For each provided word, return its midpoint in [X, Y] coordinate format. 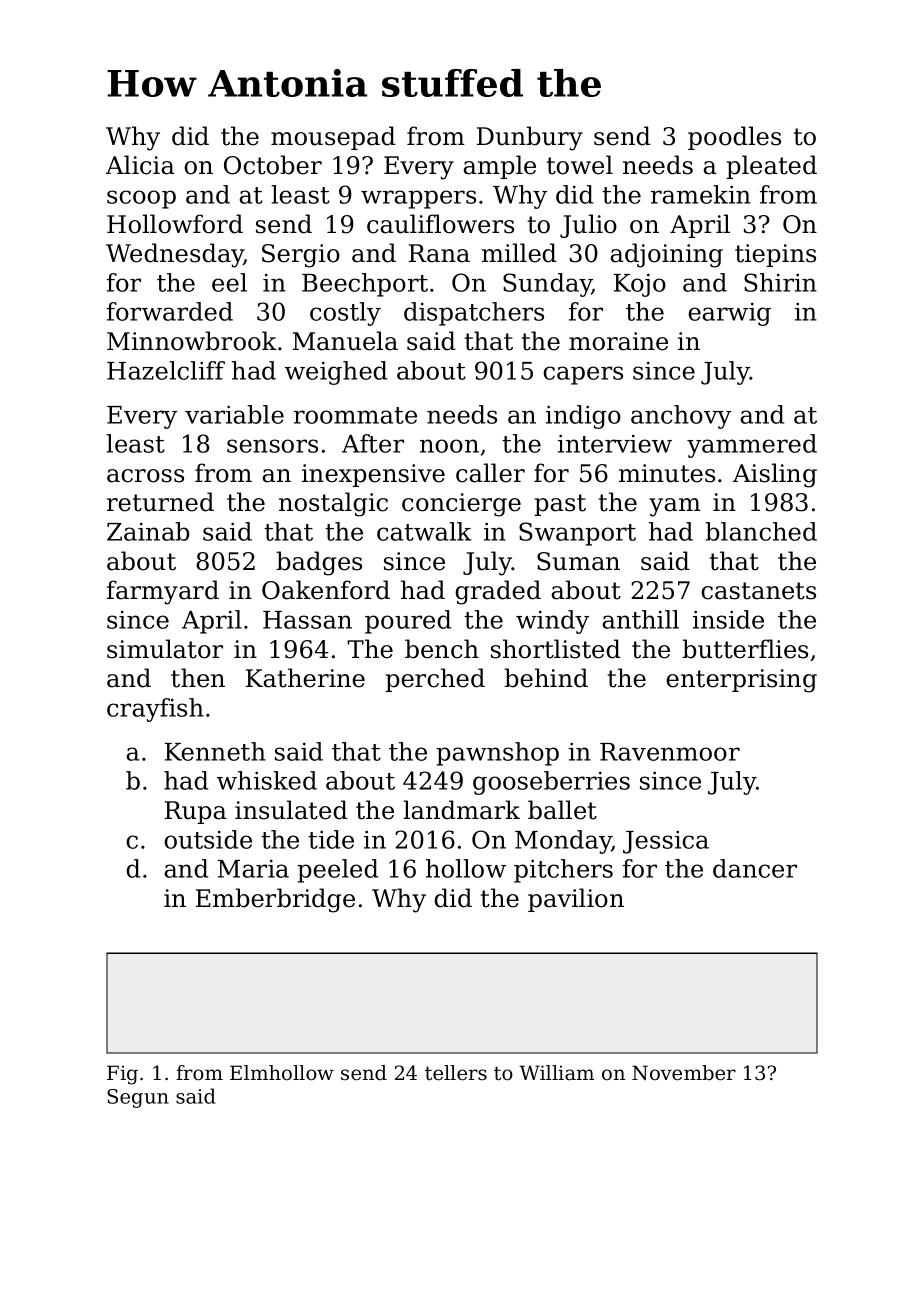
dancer [755, 868]
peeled [337, 871]
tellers [456, 1073]
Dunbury [530, 138]
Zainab [148, 531]
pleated [771, 167]
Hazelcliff [166, 370]
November [684, 1073]
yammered [752, 446]
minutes [667, 473]
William [556, 1072]
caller [490, 473]
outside [208, 839]
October [273, 165]
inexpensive [373, 475]
